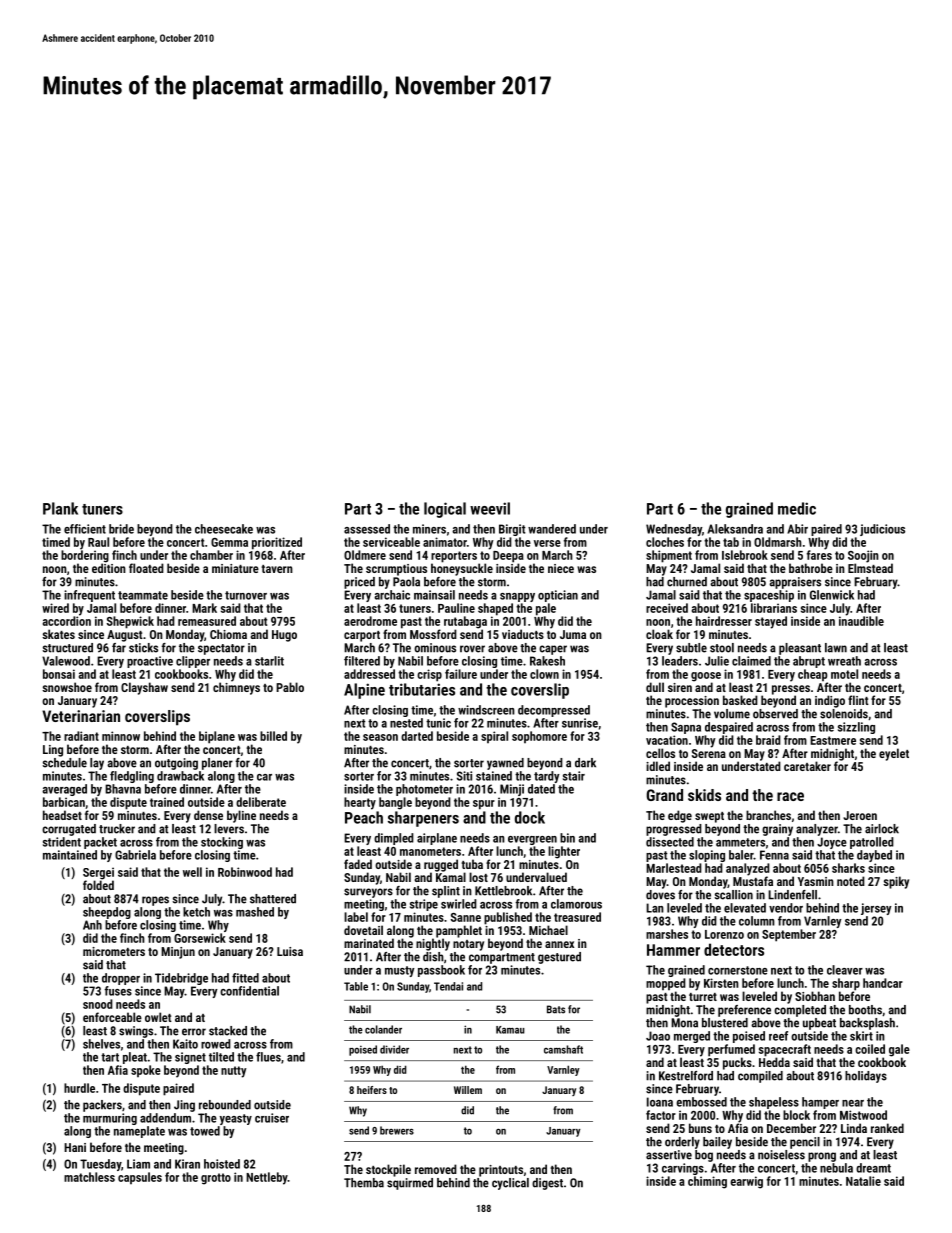 The width and height of the document is (952, 1233). Describe the element at coordinates (738, 970) in the document. I see `cornerstone` at that location.
